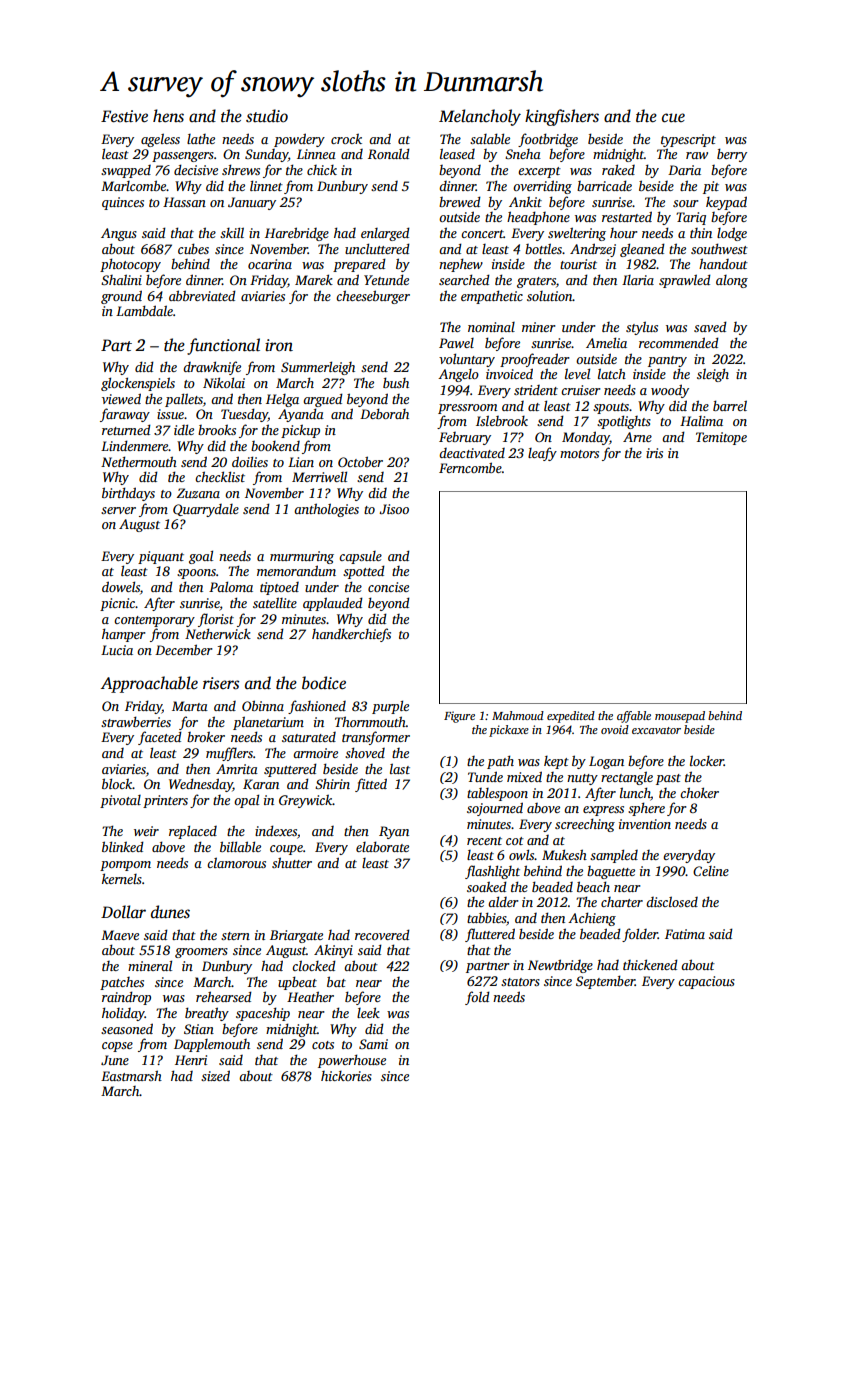  What do you see at coordinates (459, 717) in the screenshot?
I see `Figure` at bounding box center [459, 717].
